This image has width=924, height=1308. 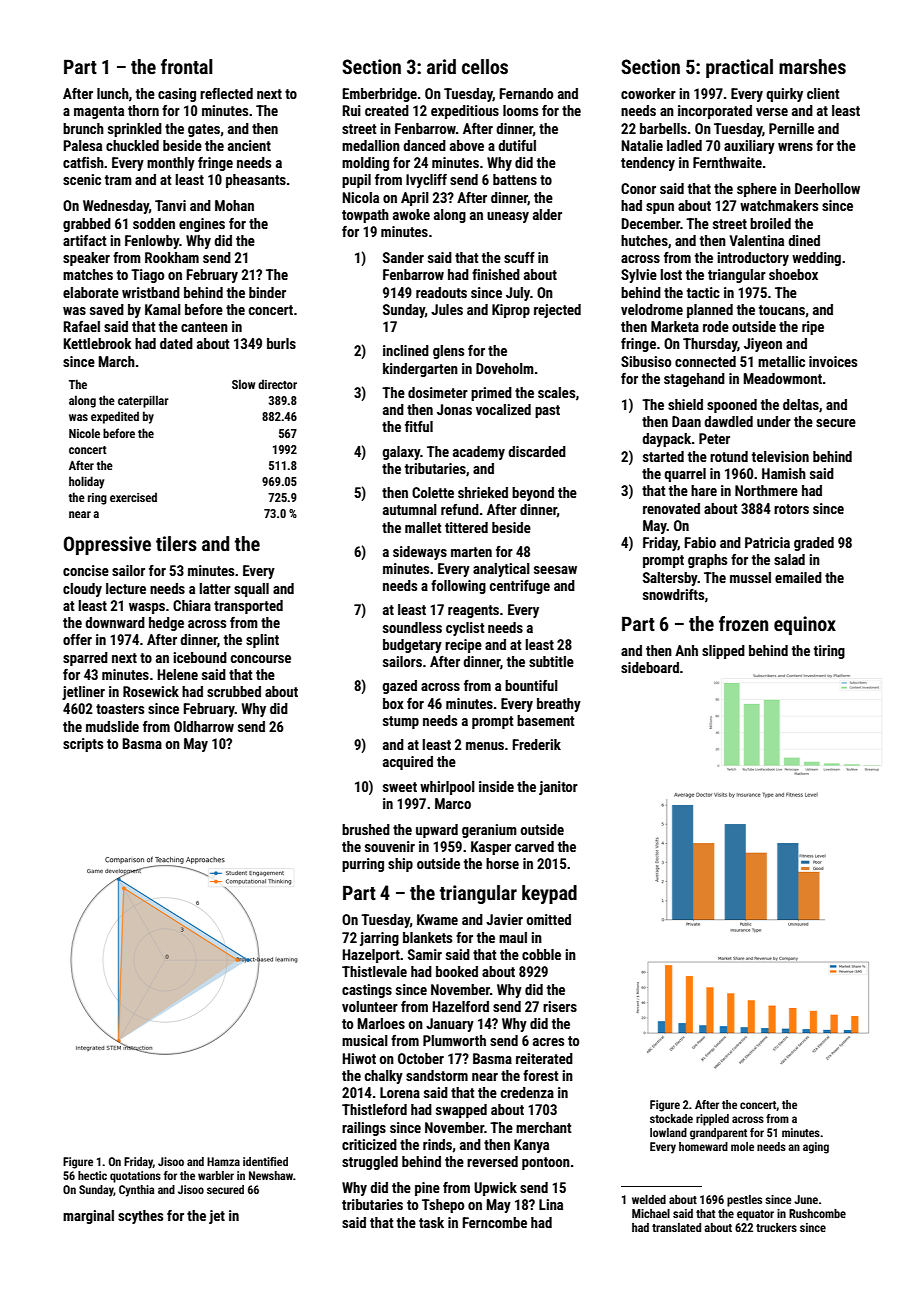 I want to click on Hiwot, so click(x=359, y=1058).
